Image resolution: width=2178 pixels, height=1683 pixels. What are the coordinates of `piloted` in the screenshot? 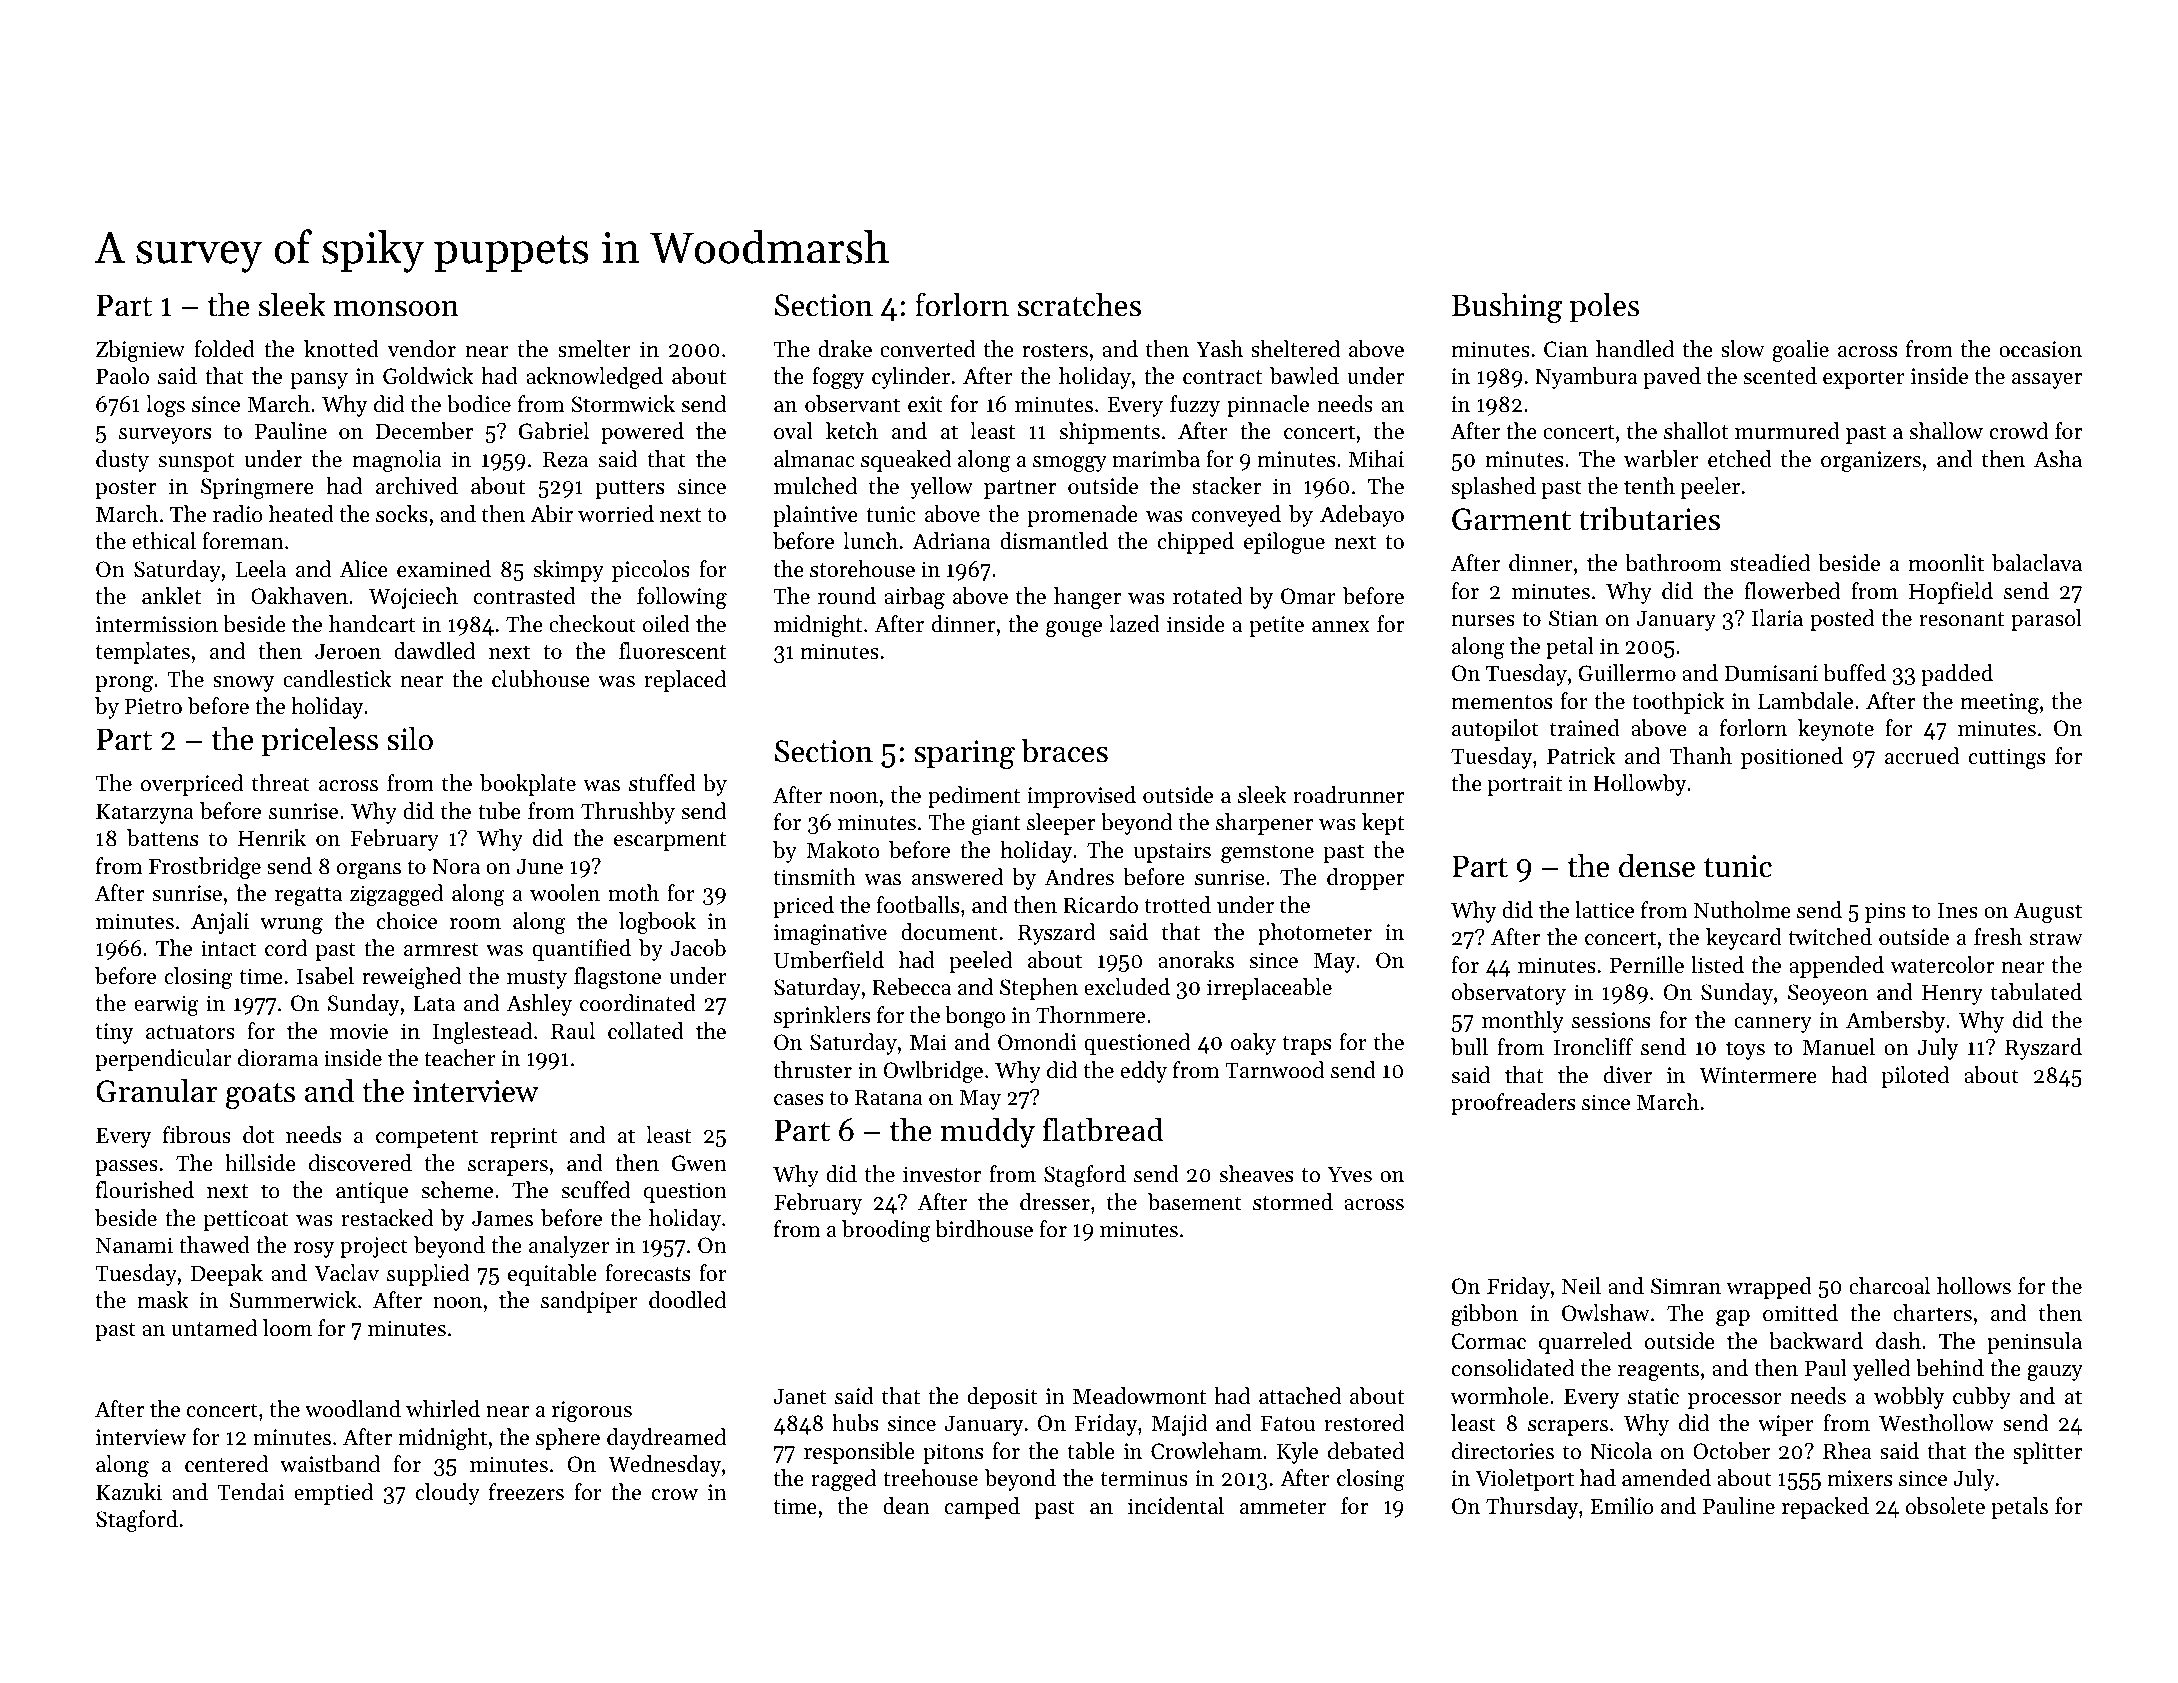 It's located at (1915, 1077).
